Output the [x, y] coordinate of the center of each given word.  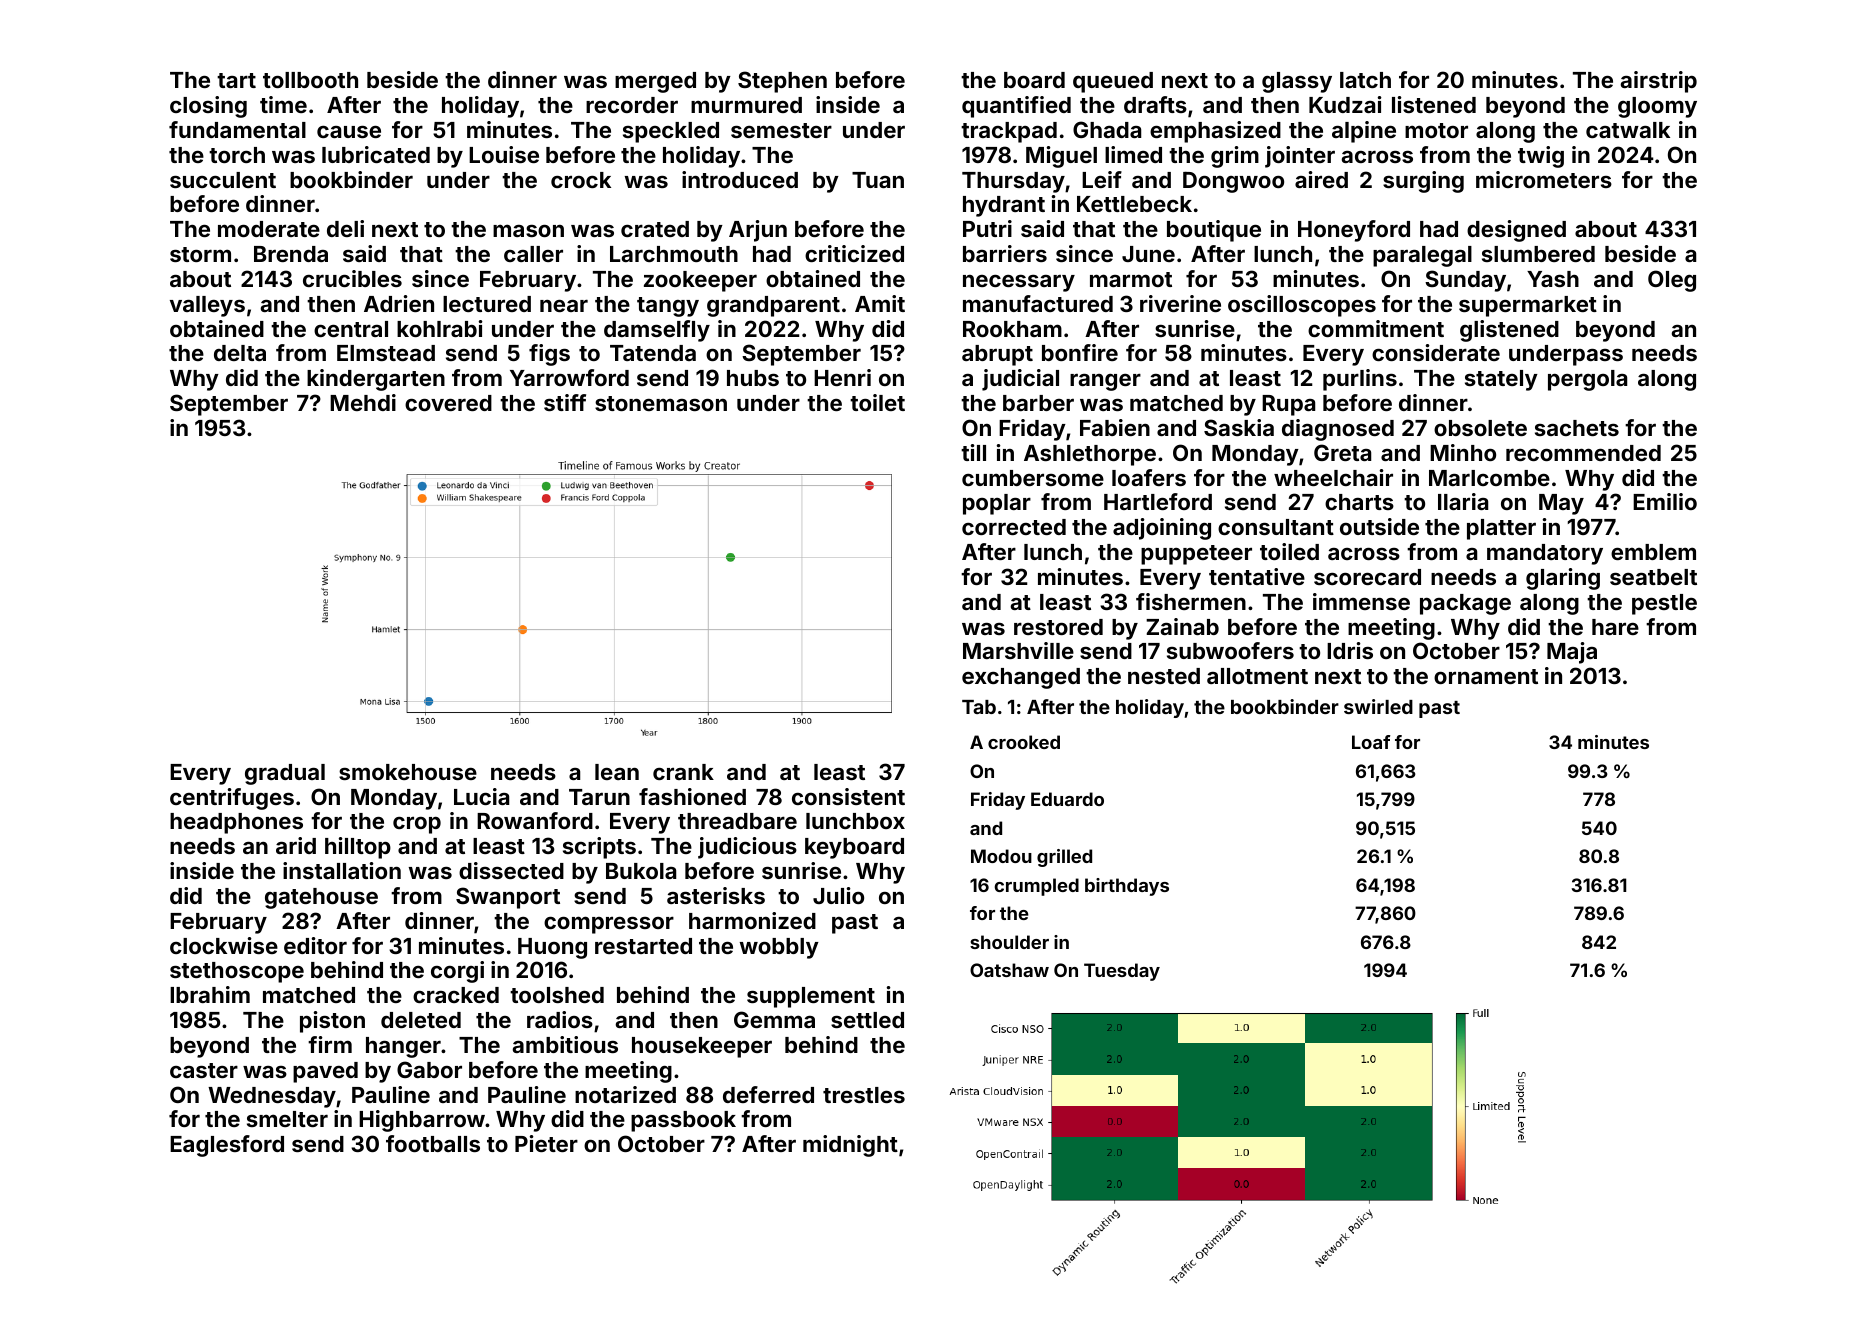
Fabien [1115, 427]
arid [296, 845]
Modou [1001, 856]
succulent [223, 180]
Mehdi [363, 402]
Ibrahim [210, 994]
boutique [1214, 231]
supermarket [1528, 306]
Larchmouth [674, 254]
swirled [1378, 706]
